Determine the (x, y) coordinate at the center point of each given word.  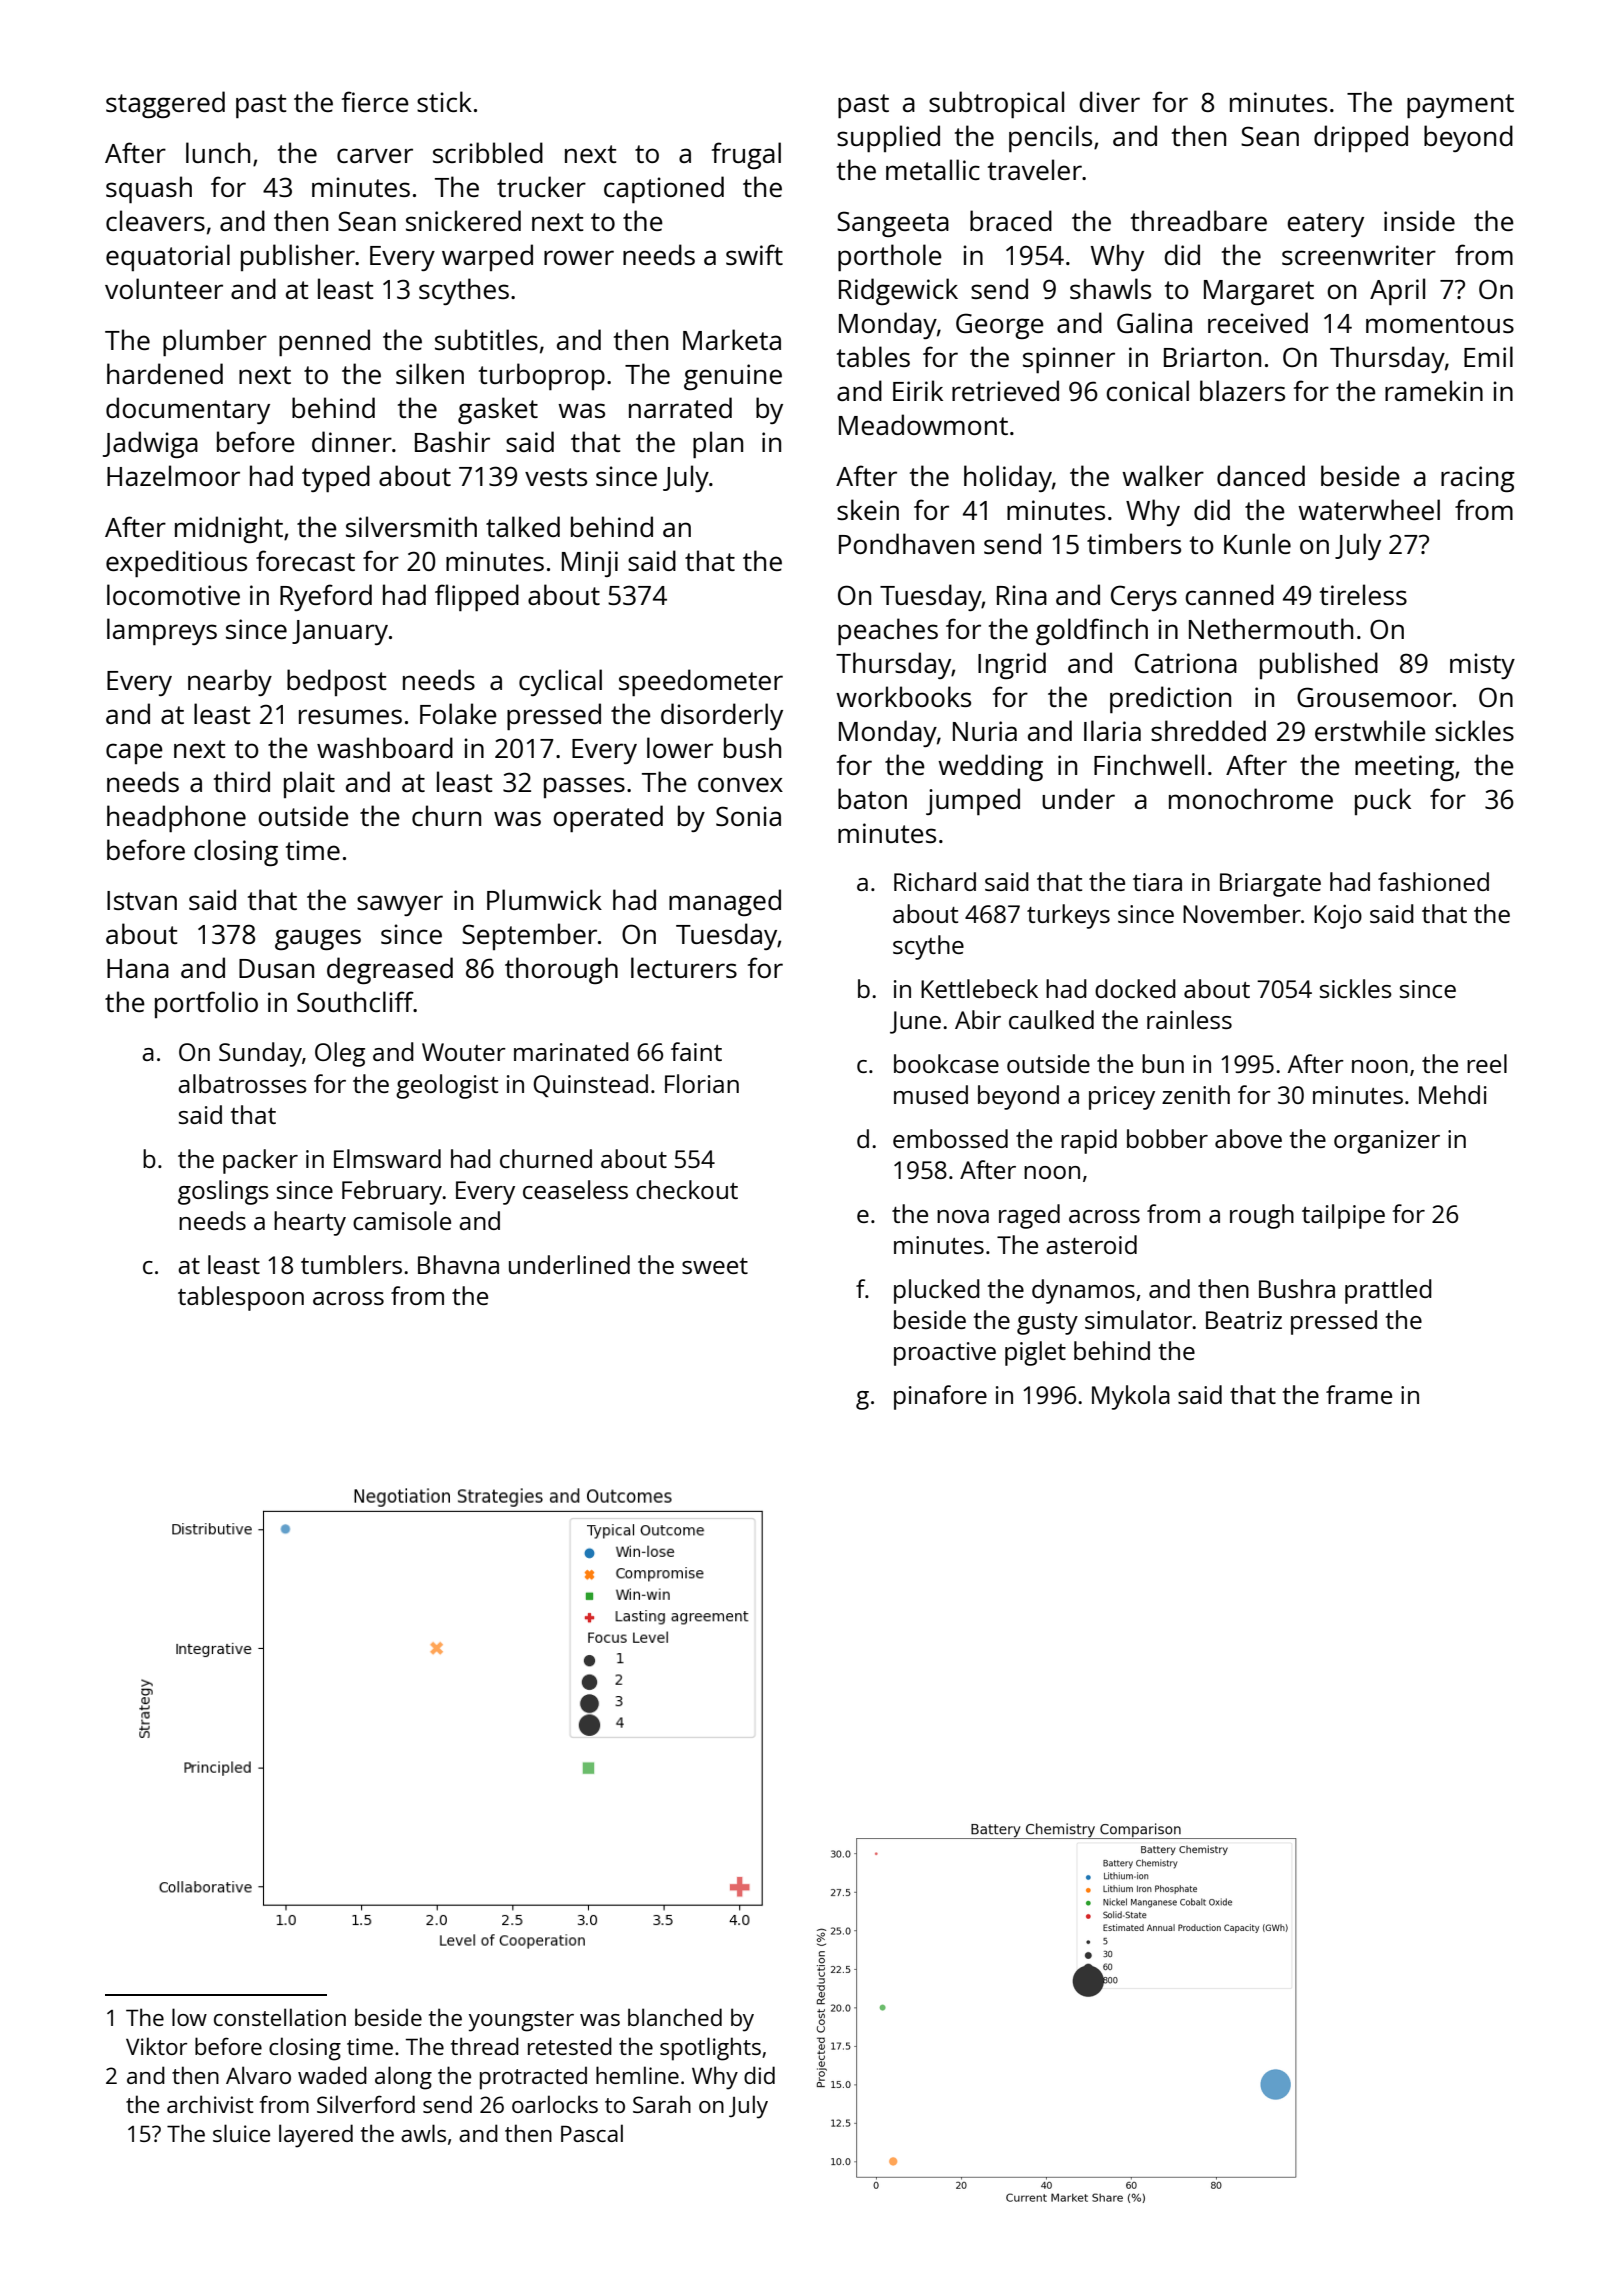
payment (1460, 106)
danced (1261, 475)
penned (324, 342)
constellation (280, 2017)
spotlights (710, 2049)
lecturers (684, 967)
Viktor (156, 2046)
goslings (223, 1192)
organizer (1387, 1142)
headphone (176, 818)
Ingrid (1012, 665)
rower (579, 257)
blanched (675, 2017)
